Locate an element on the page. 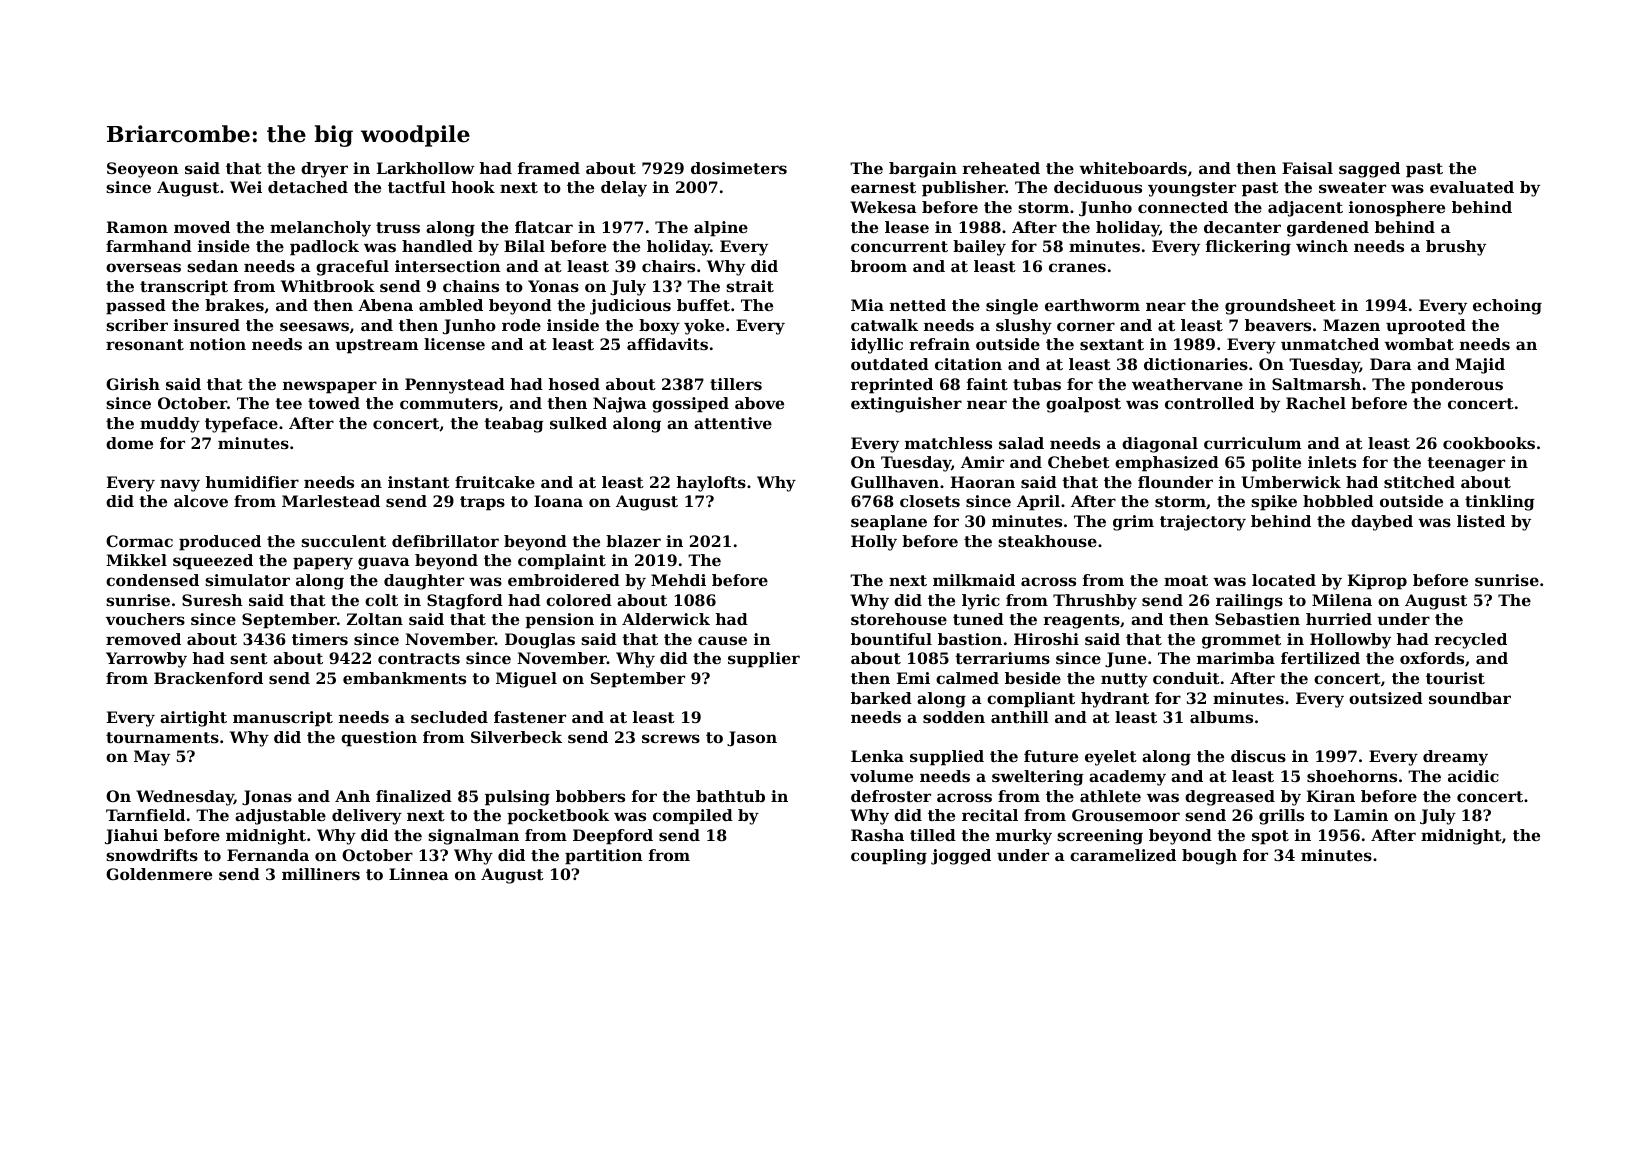 The height and width of the page is (1168, 1651). Douglas is located at coordinates (540, 641).
